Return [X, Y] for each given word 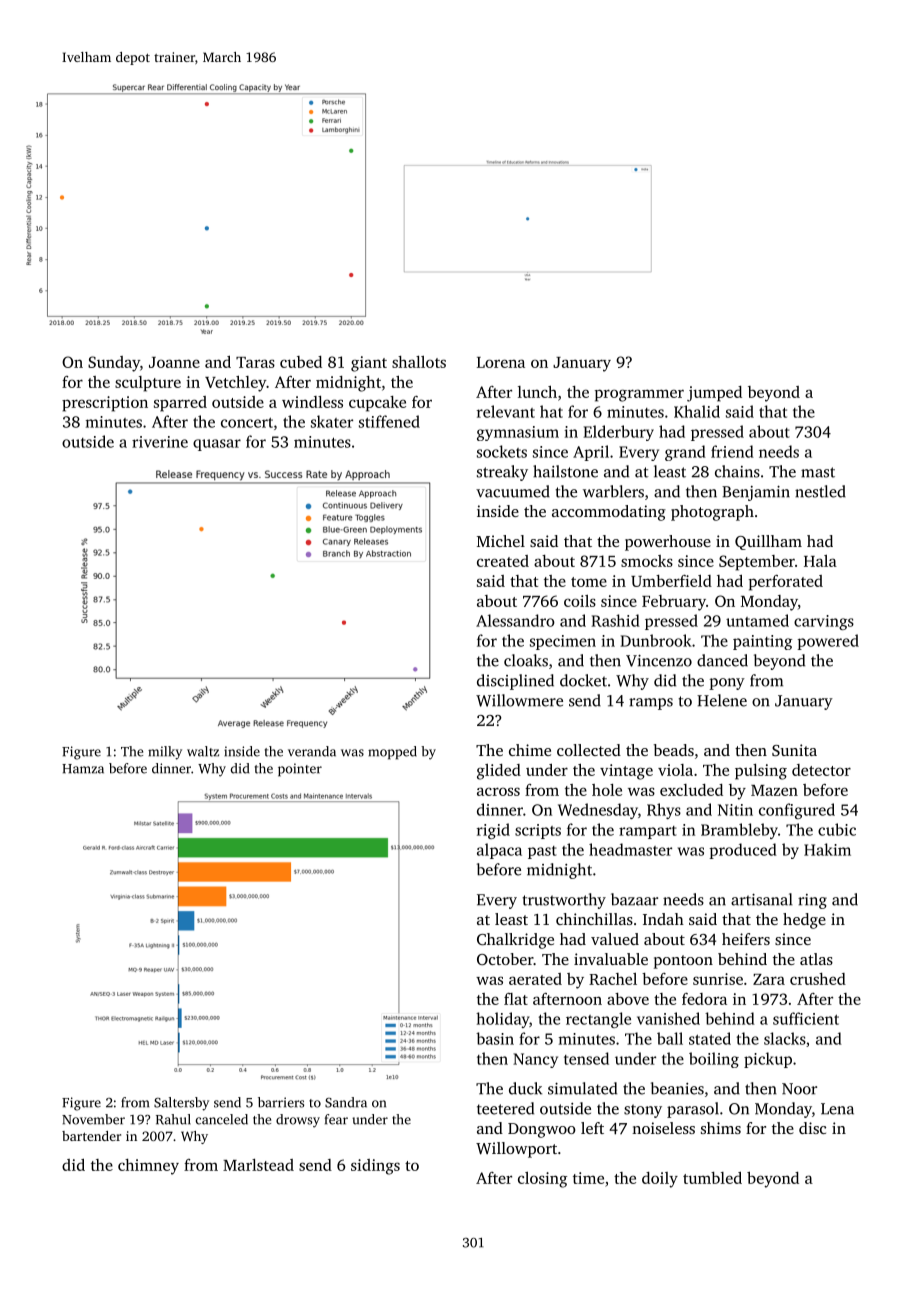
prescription [105, 404]
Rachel [613, 979]
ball [670, 1038]
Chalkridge [515, 941]
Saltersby [181, 1104]
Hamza [83, 769]
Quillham [768, 542]
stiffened [389, 421]
